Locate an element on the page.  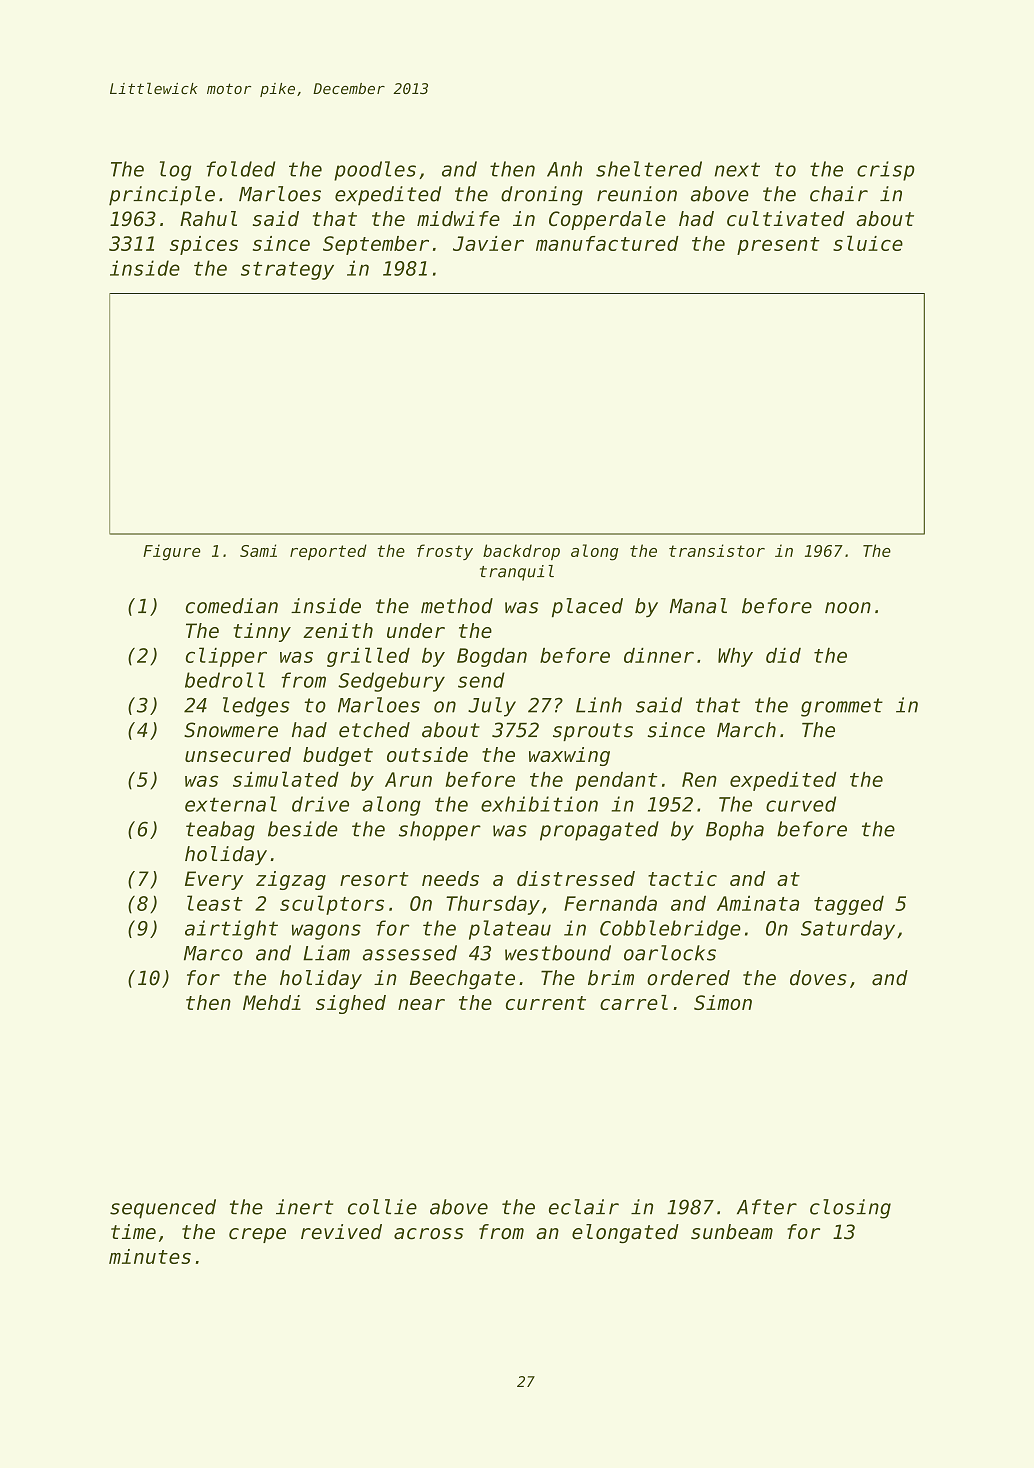
poodles is located at coordinates (375, 171).
